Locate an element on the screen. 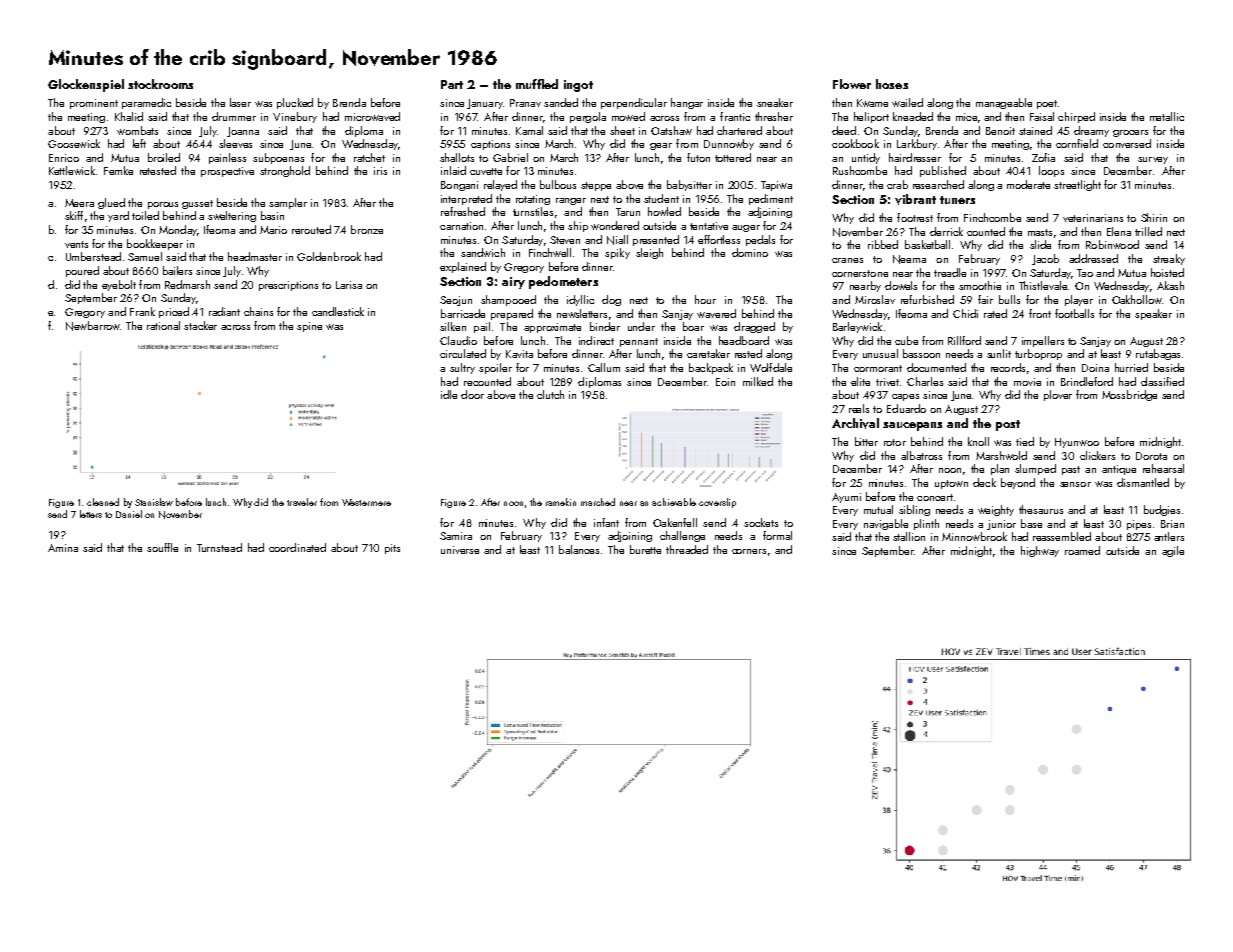  rotating is located at coordinates (533, 200).
